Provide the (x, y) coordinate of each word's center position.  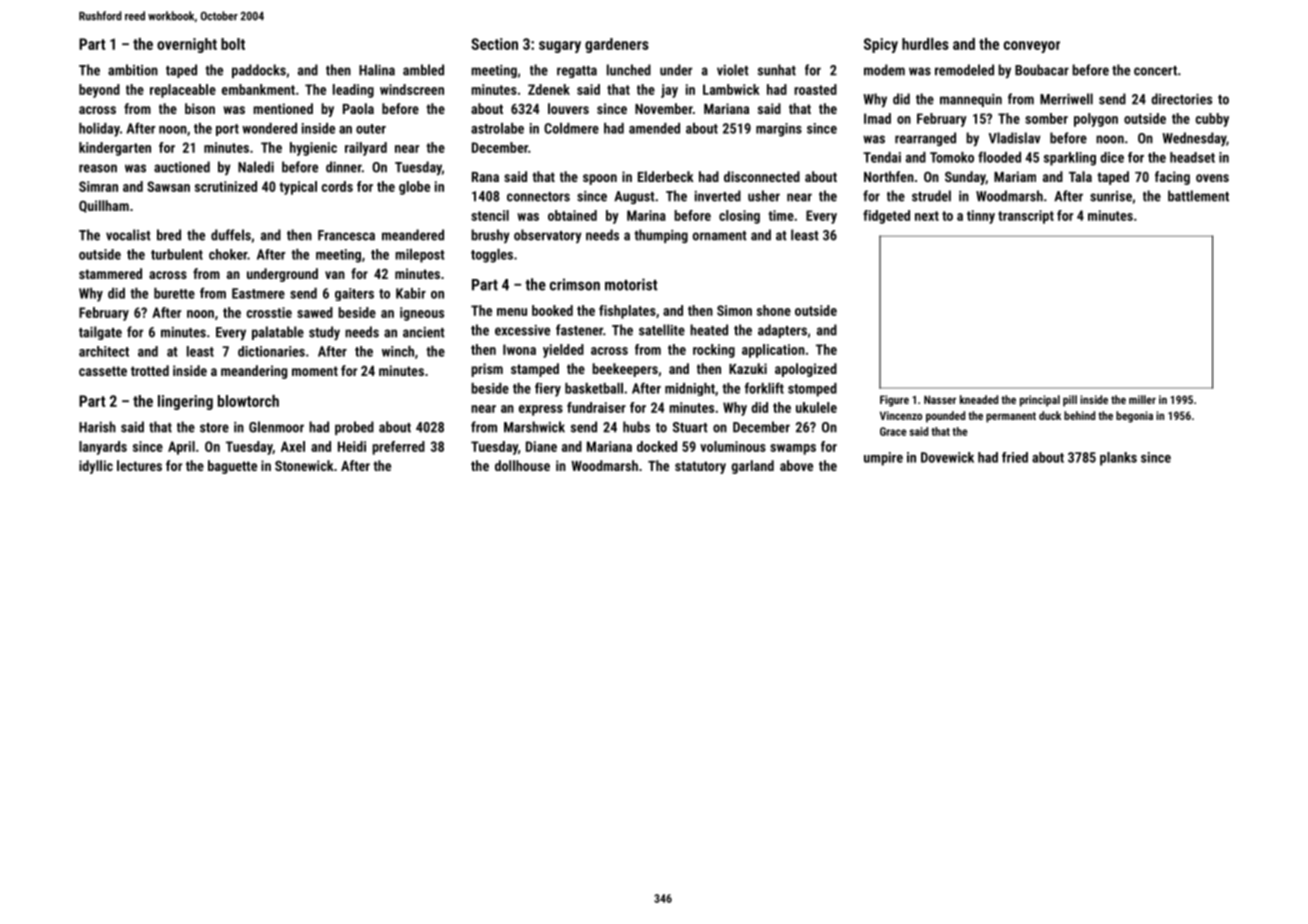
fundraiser (596, 407)
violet (733, 70)
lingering (185, 402)
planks (1118, 459)
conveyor (1032, 47)
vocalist (128, 235)
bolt (233, 44)
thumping (661, 236)
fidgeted (886, 217)
